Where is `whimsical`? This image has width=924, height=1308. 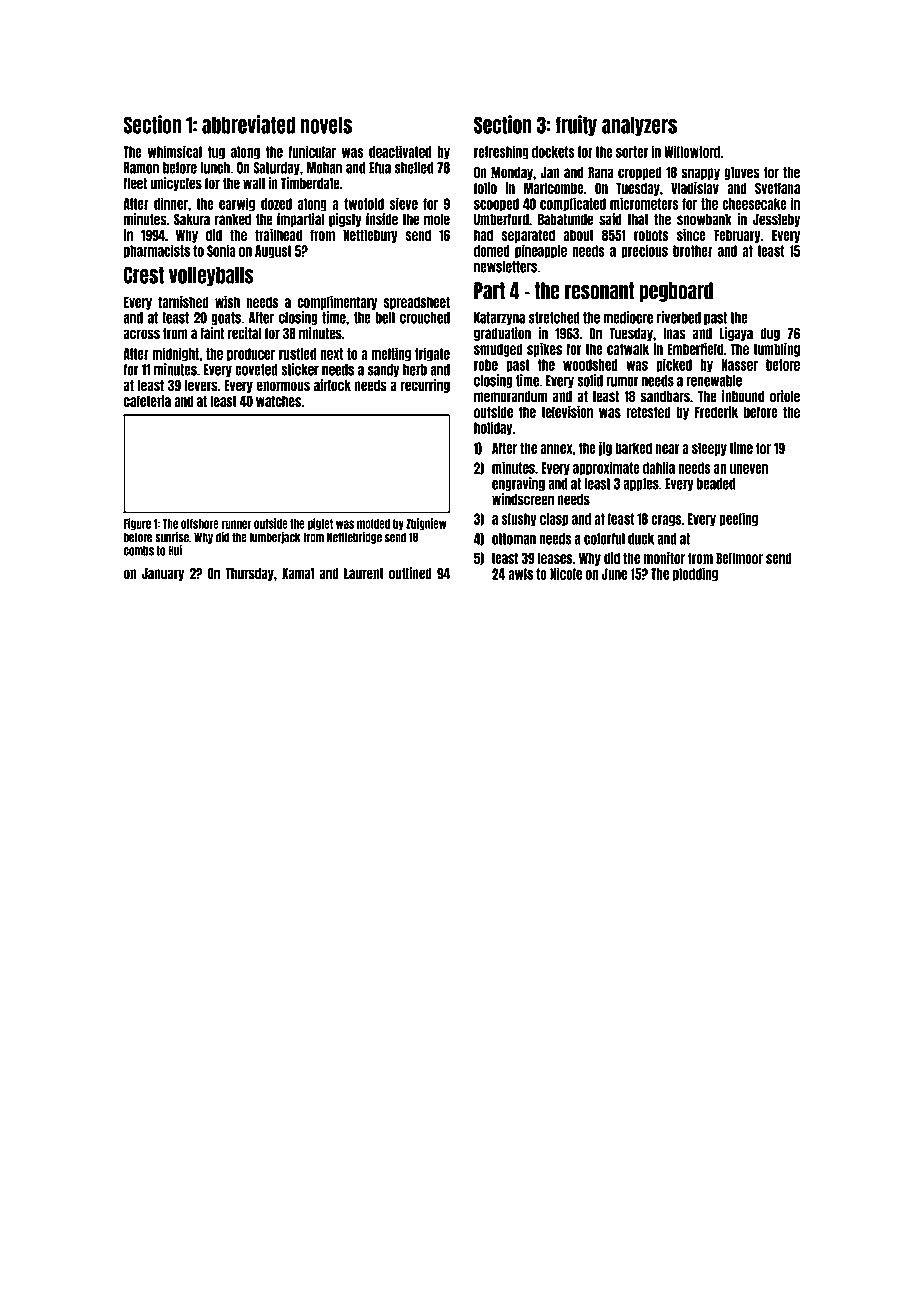 whimsical is located at coordinates (175, 151).
